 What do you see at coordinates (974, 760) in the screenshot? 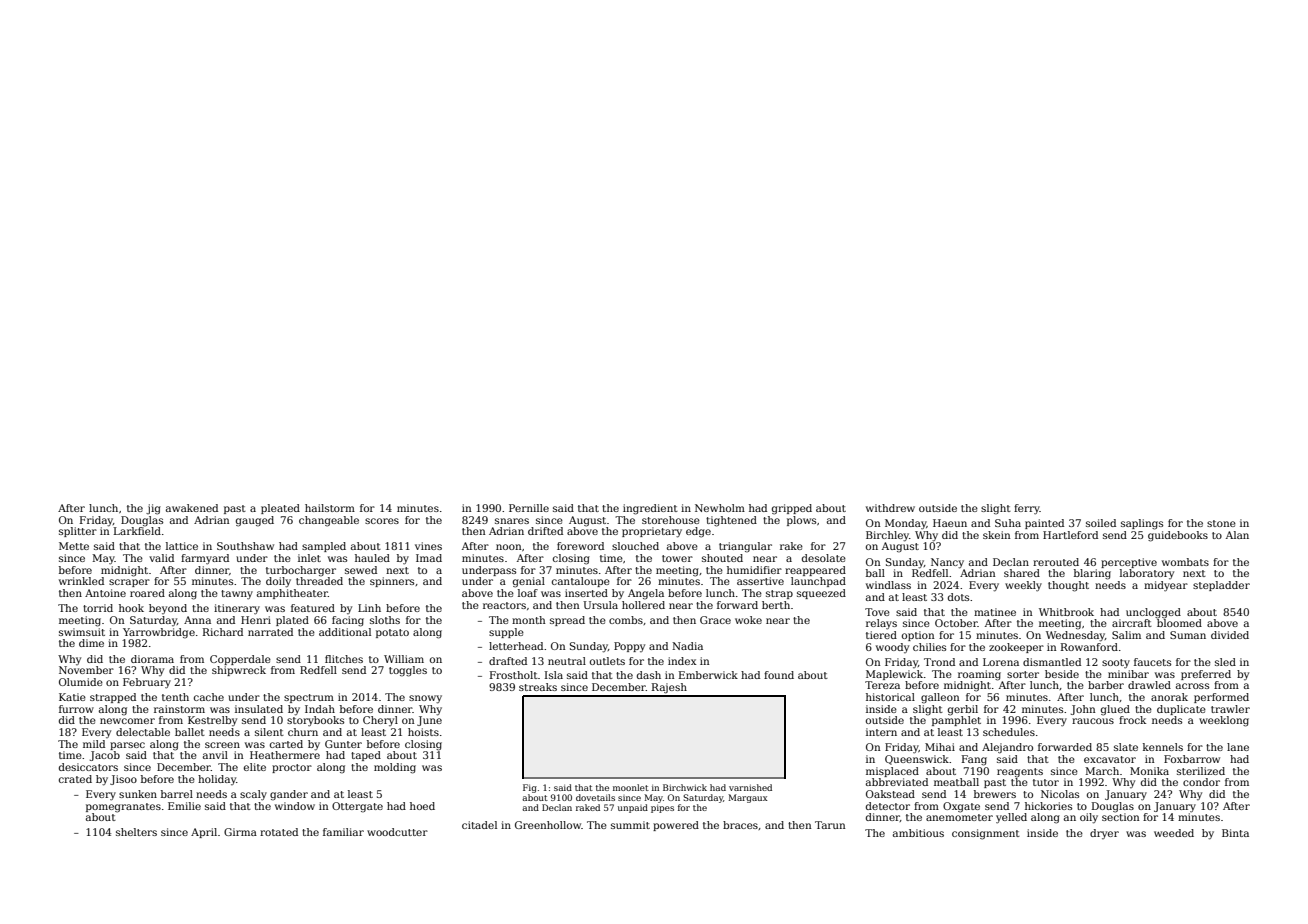
I see `Fang` at bounding box center [974, 760].
